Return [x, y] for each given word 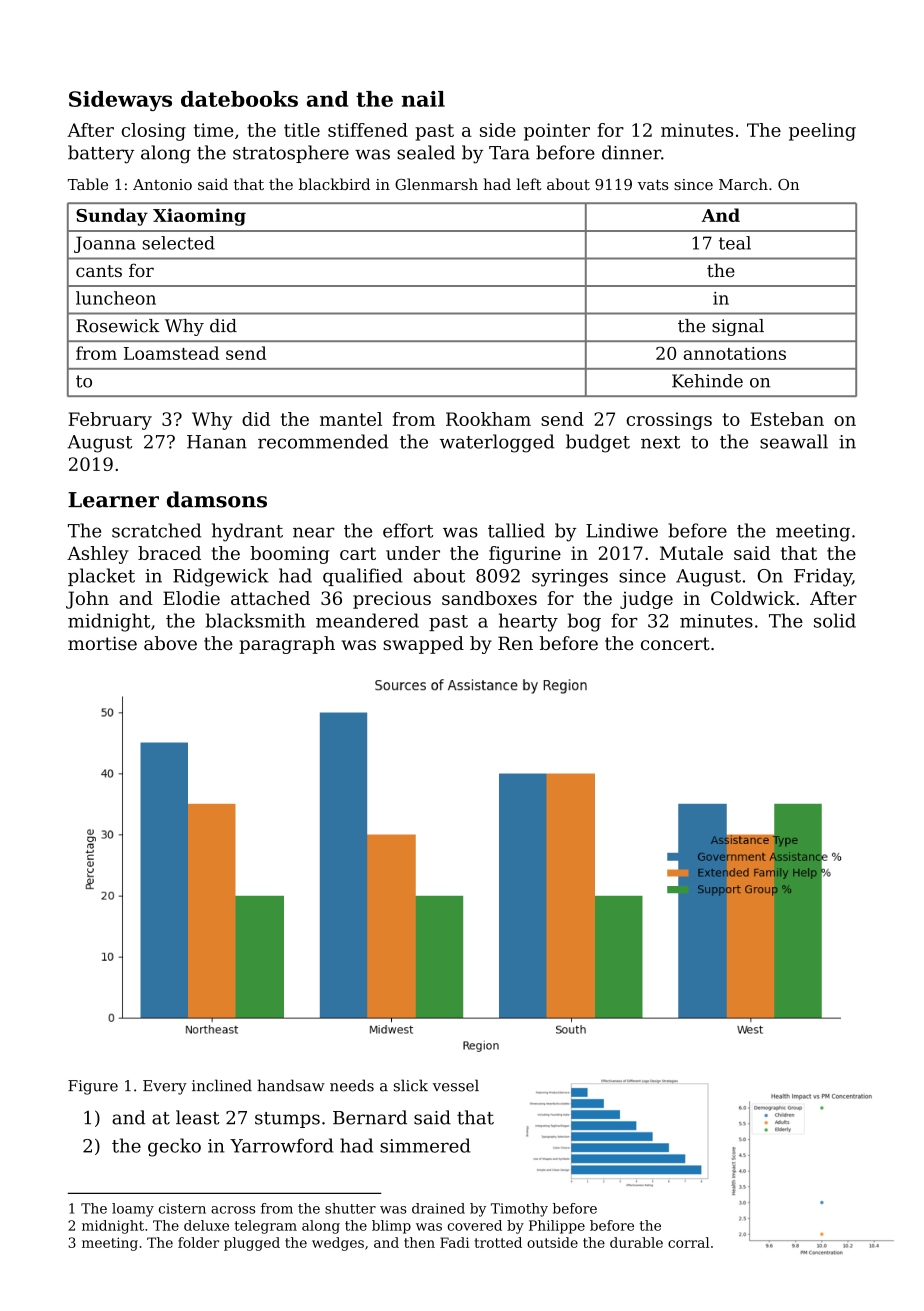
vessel [456, 1085]
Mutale [691, 553]
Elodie [191, 598]
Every [165, 1087]
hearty [528, 622]
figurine [525, 555]
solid [835, 620]
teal [735, 243]
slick [411, 1085]
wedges [338, 1244]
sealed [426, 152]
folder [198, 1242]
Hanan [217, 442]
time [214, 130]
